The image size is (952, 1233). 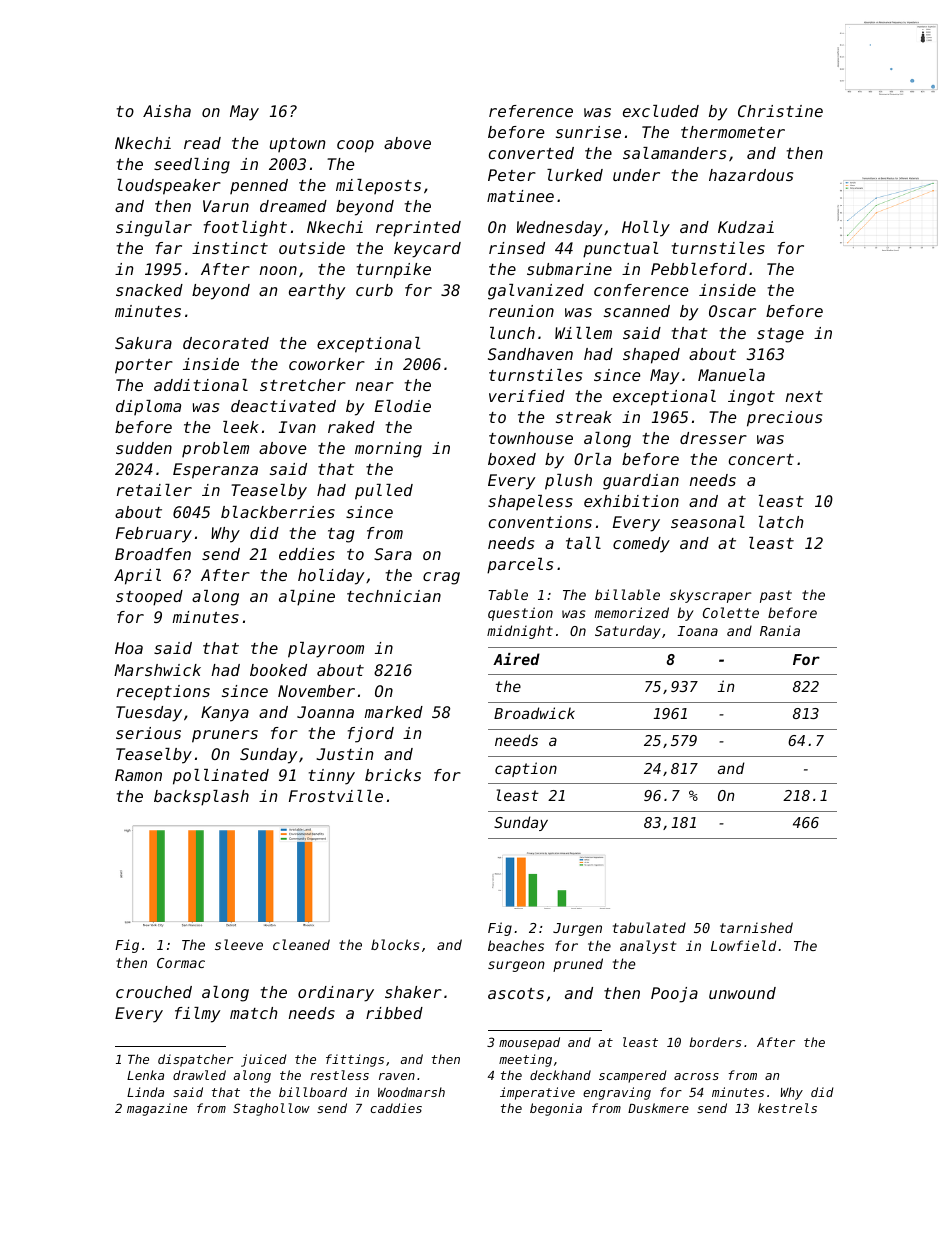 What do you see at coordinates (167, 111) in the image?
I see `Aisha` at bounding box center [167, 111].
